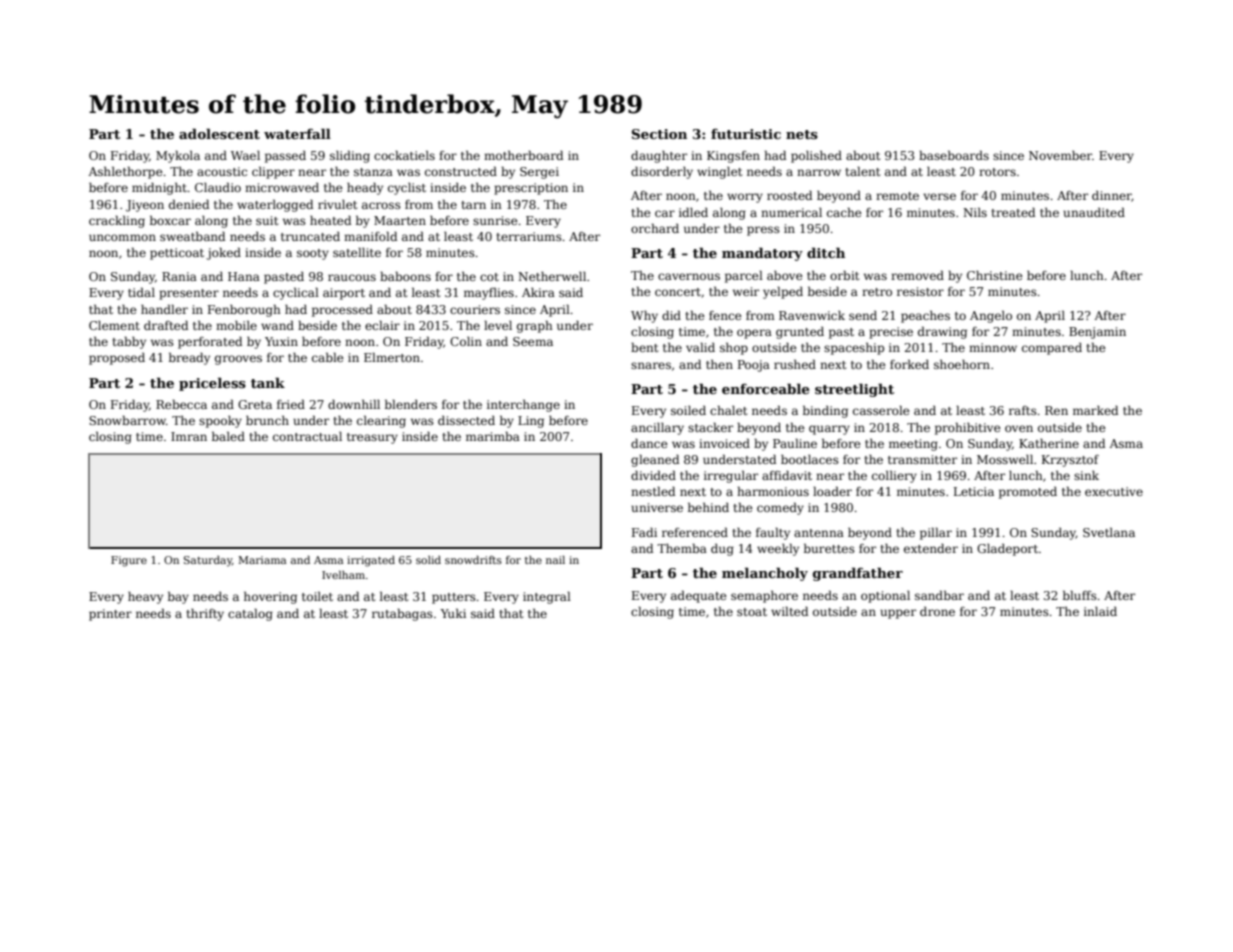  I want to click on Figure, so click(129, 561).
